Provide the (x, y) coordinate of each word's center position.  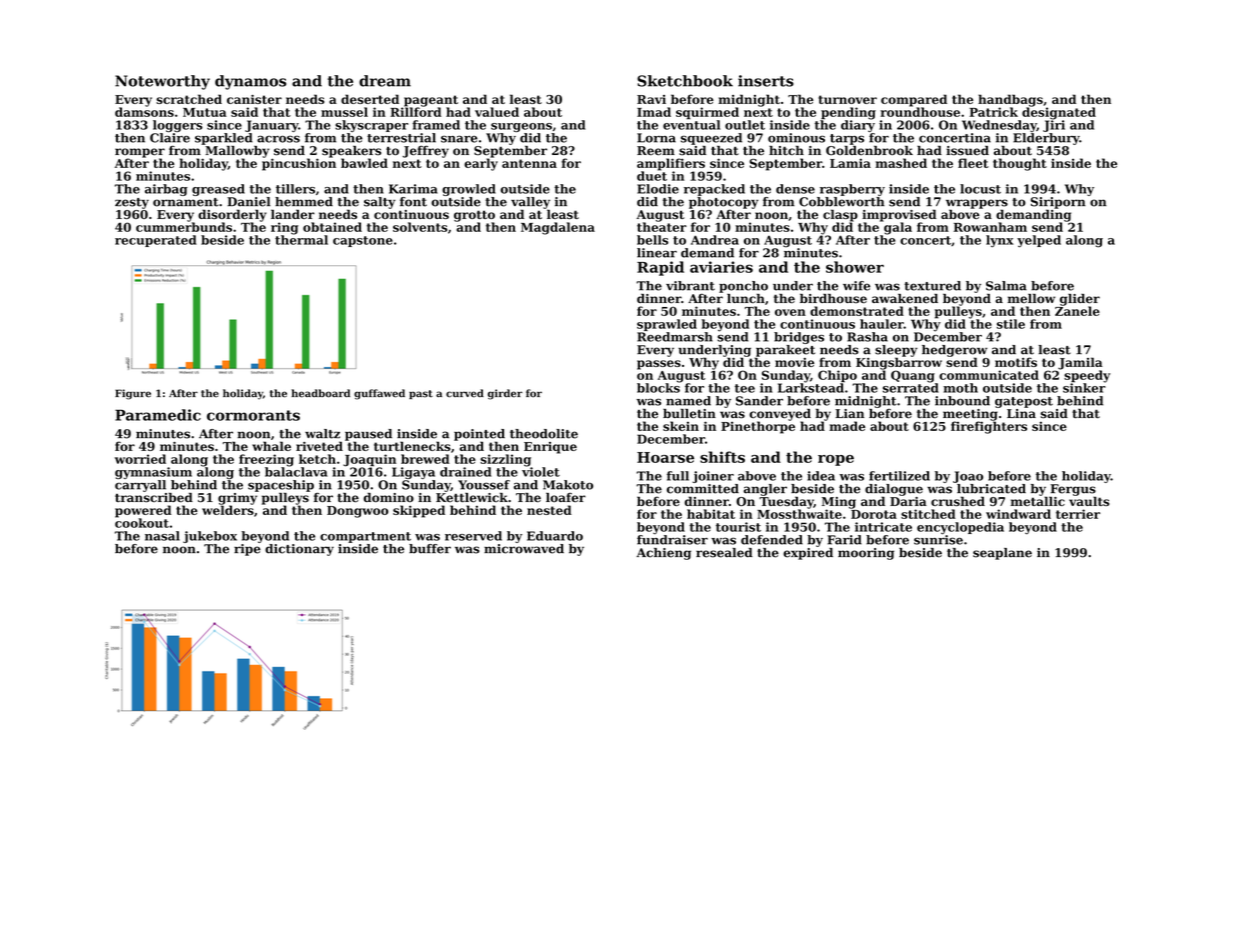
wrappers (977, 204)
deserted (370, 99)
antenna (529, 163)
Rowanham (990, 227)
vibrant (690, 286)
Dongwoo (358, 512)
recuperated (156, 241)
